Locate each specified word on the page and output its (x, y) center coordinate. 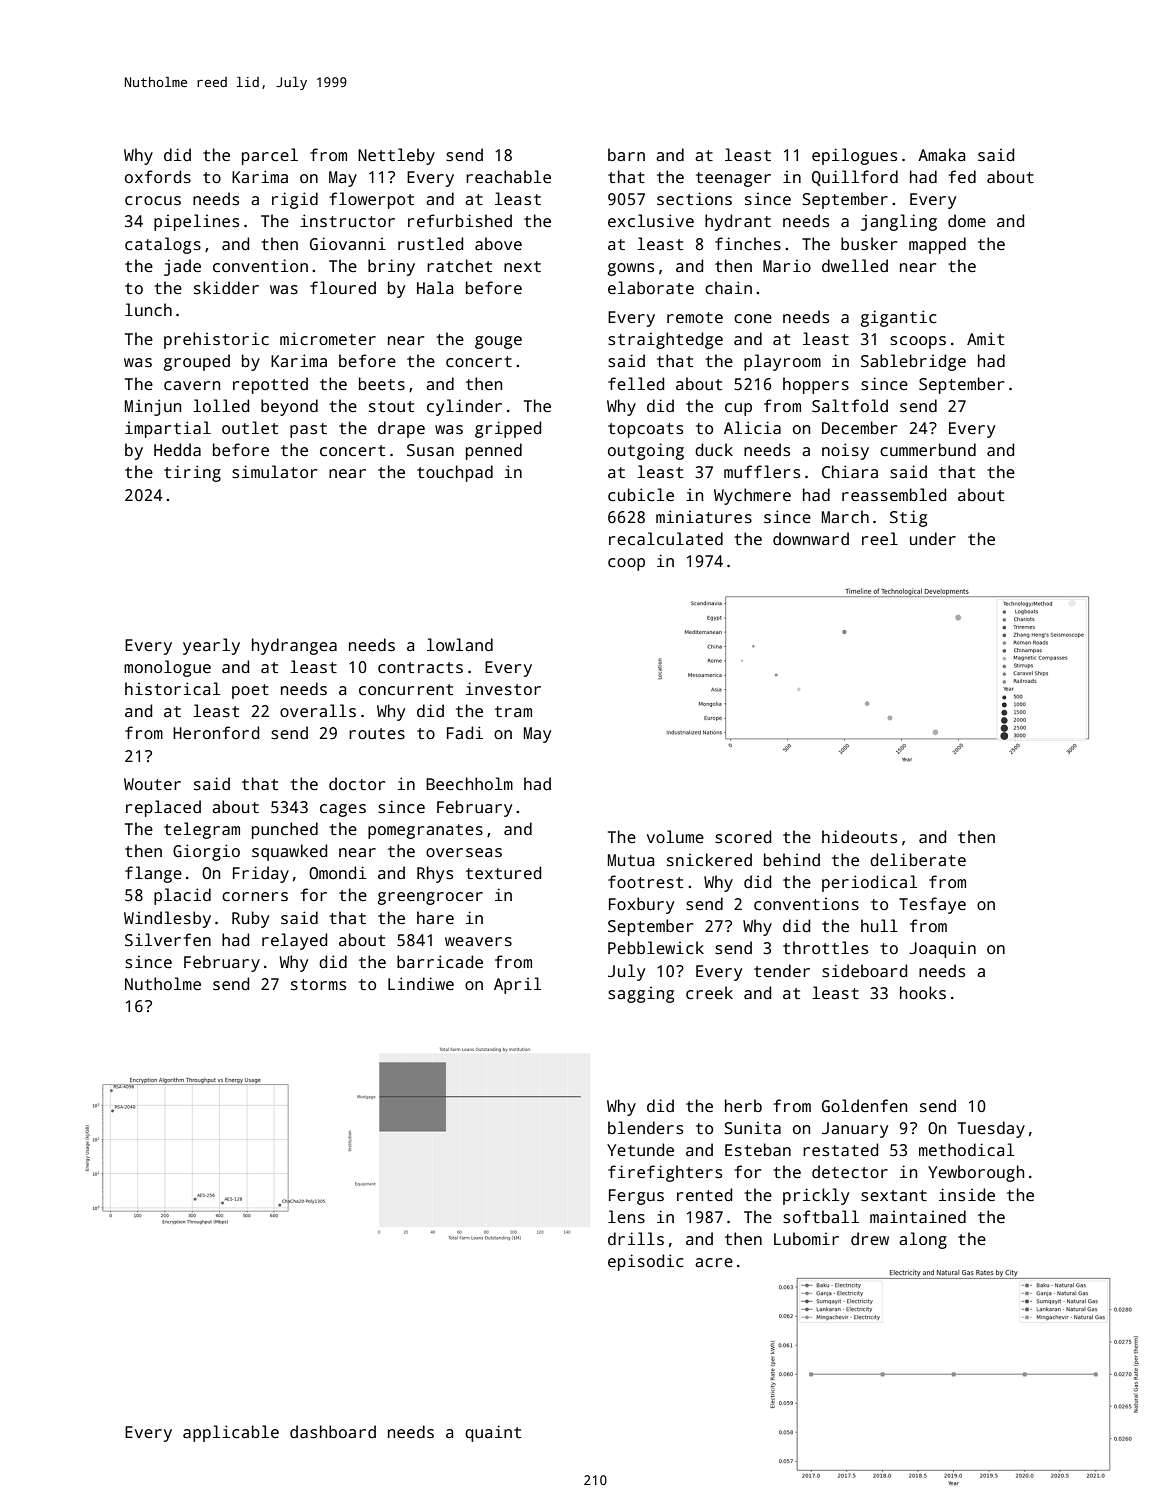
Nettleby (396, 156)
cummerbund (928, 450)
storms (318, 985)
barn (626, 155)
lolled (221, 405)
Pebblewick (656, 948)
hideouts (859, 837)
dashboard (333, 1432)
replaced (163, 808)
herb (743, 1105)
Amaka (941, 155)
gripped (508, 429)
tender (782, 970)
